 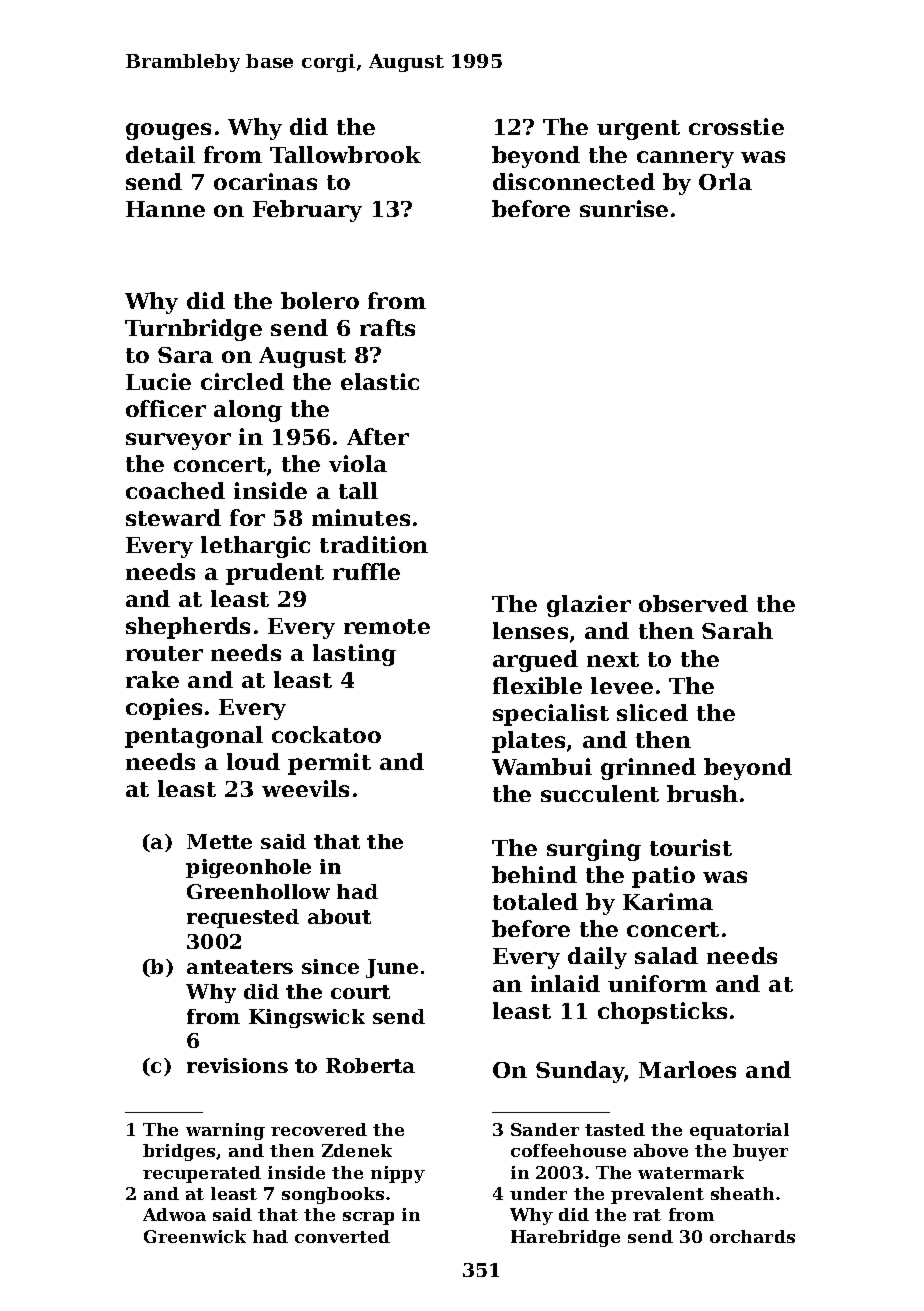 I want to click on June, so click(x=392, y=968).
